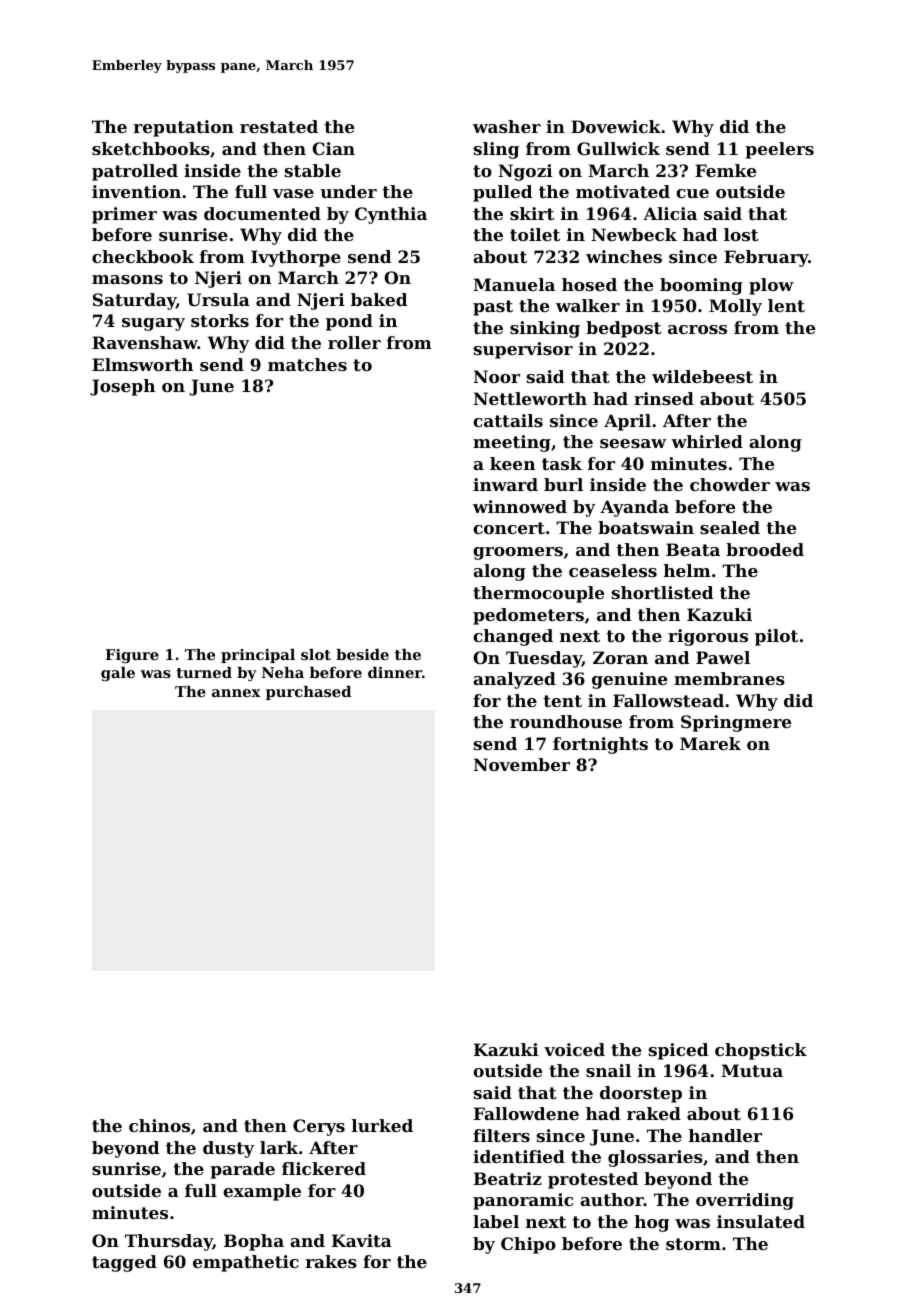 This document has height=1316, width=908. What do you see at coordinates (348, 191) in the document?
I see `under` at bounding box center [348, 191].
